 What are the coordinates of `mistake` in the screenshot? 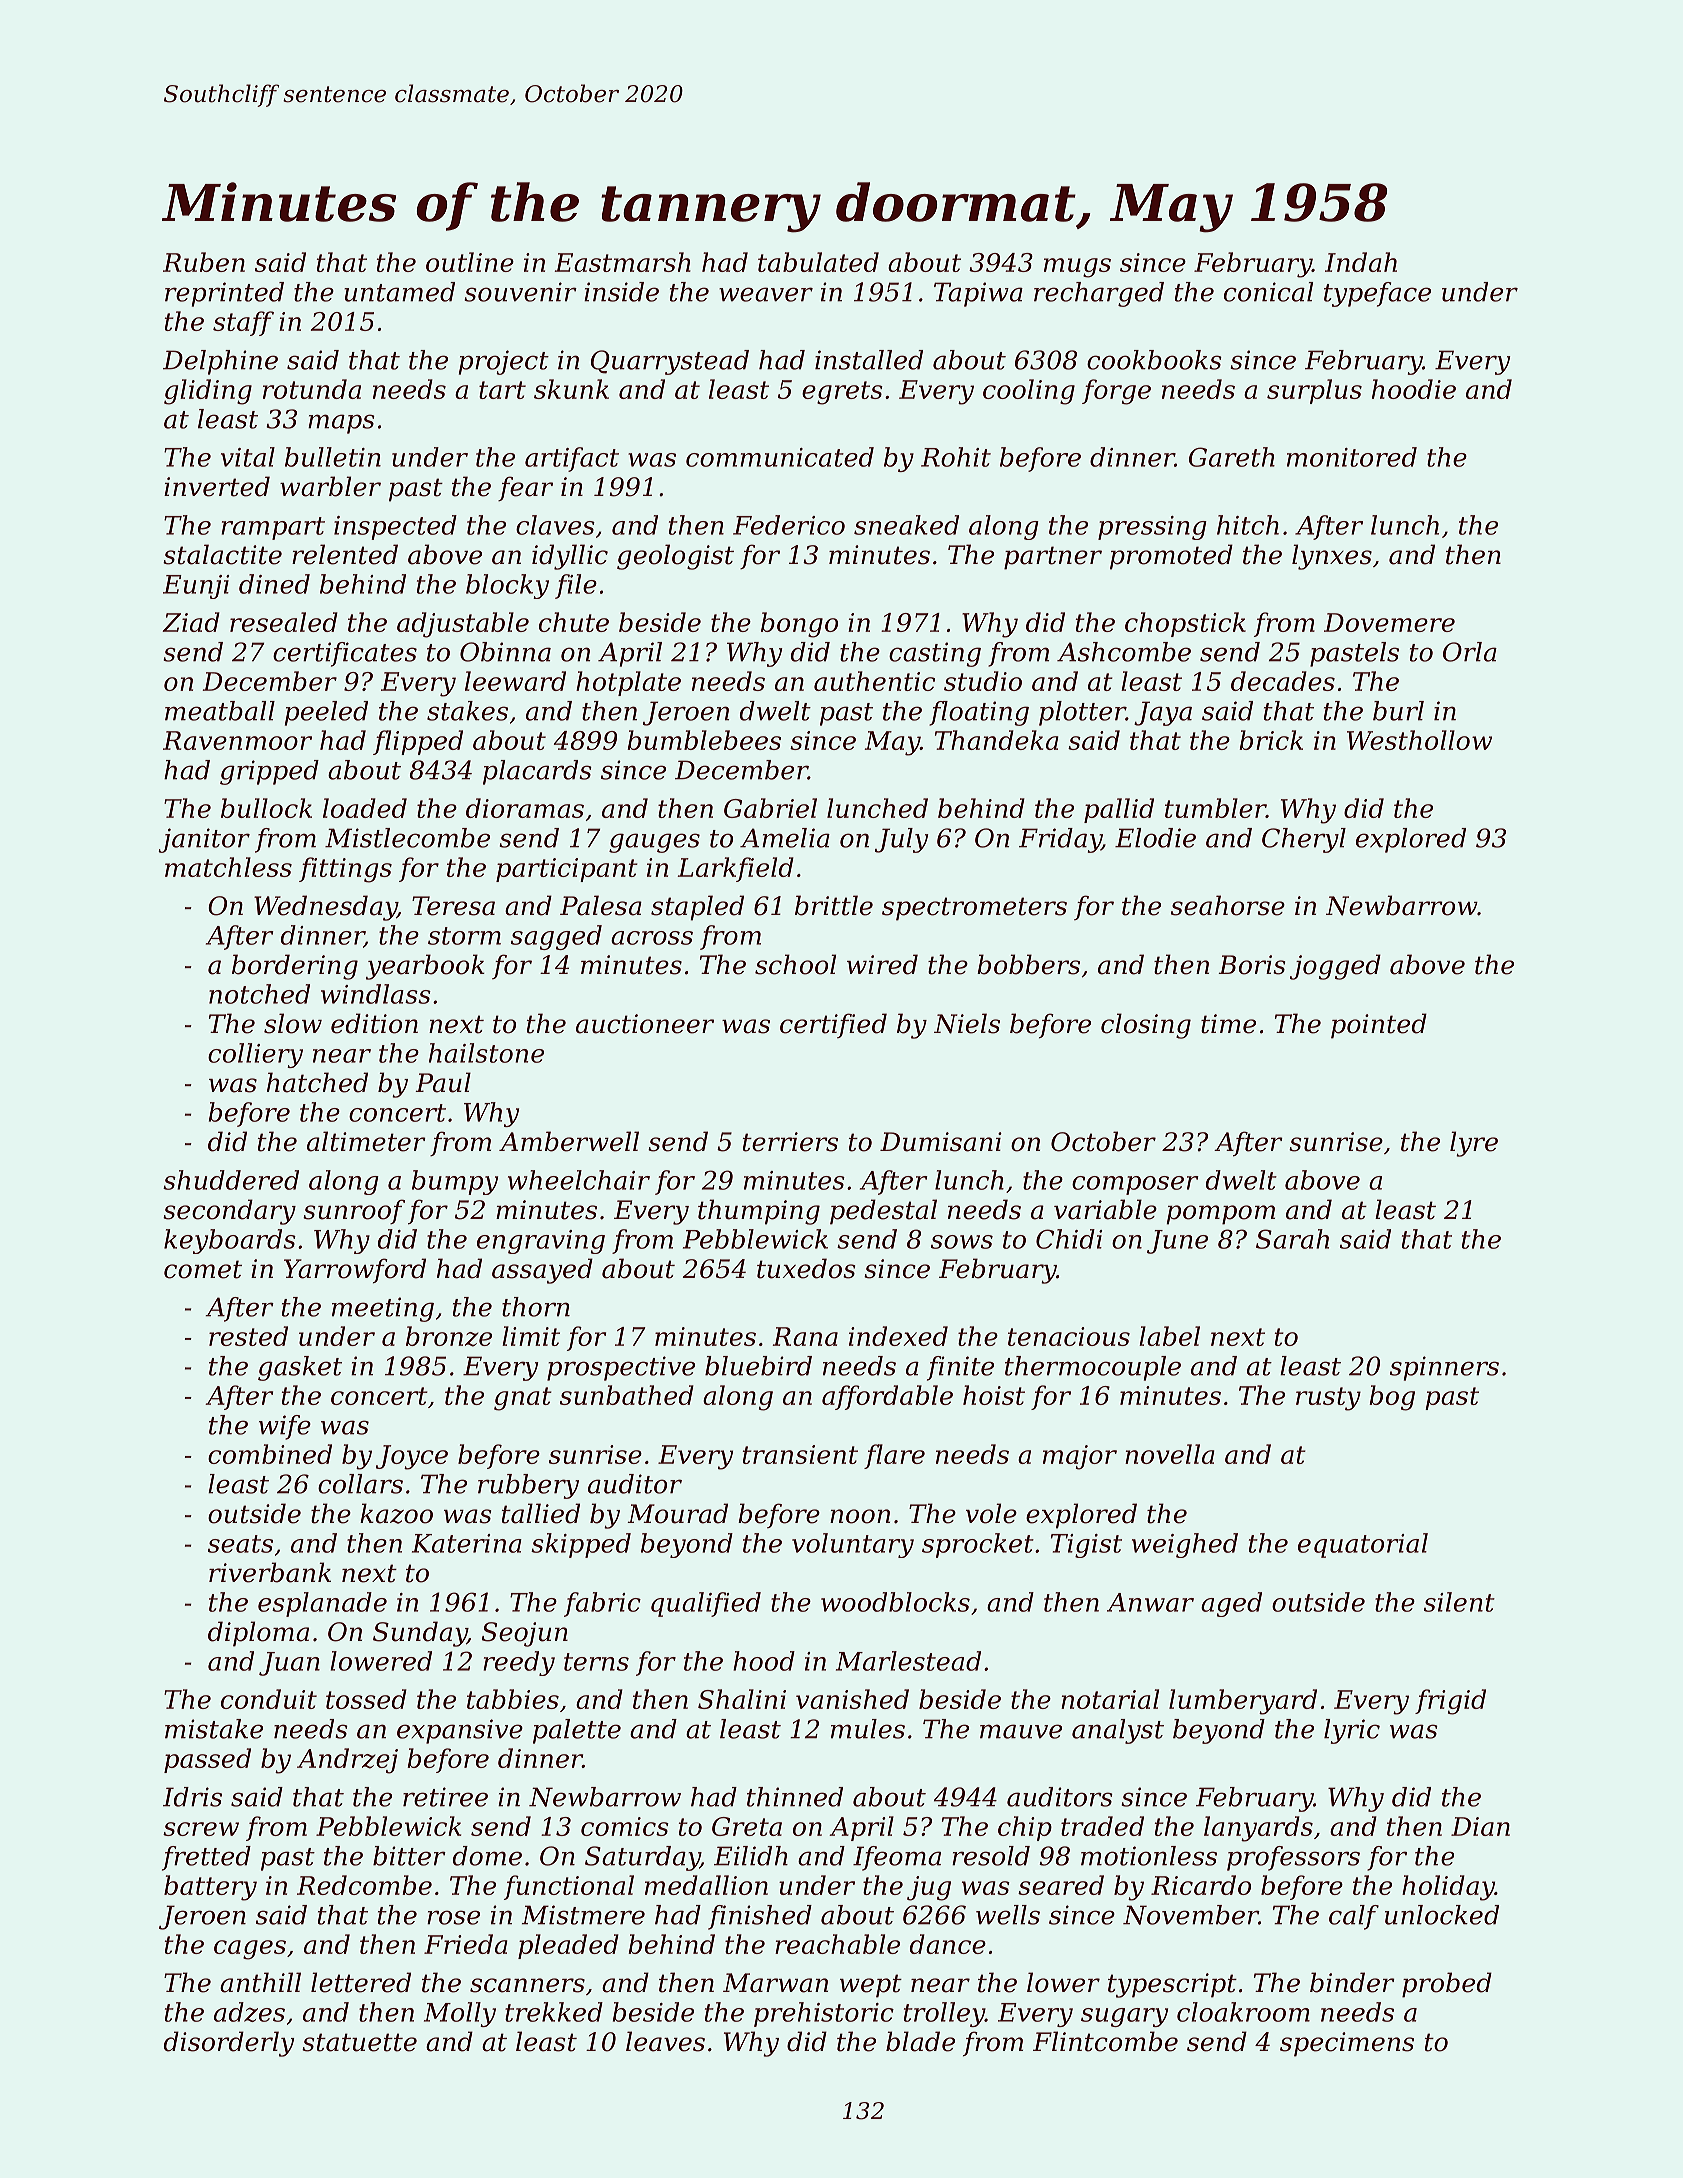 It's located at (214, 1729).
